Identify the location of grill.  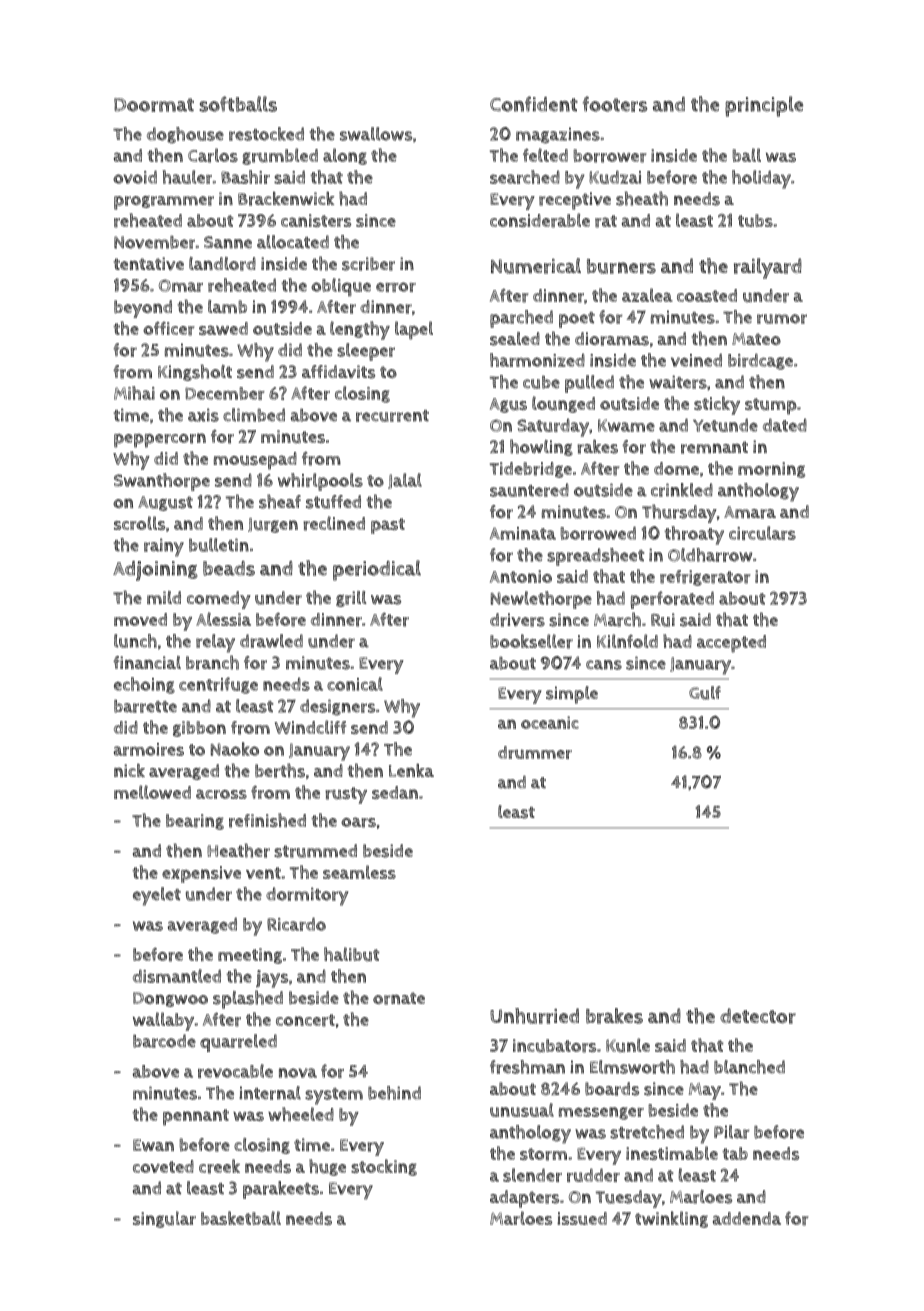
(351, 599).
